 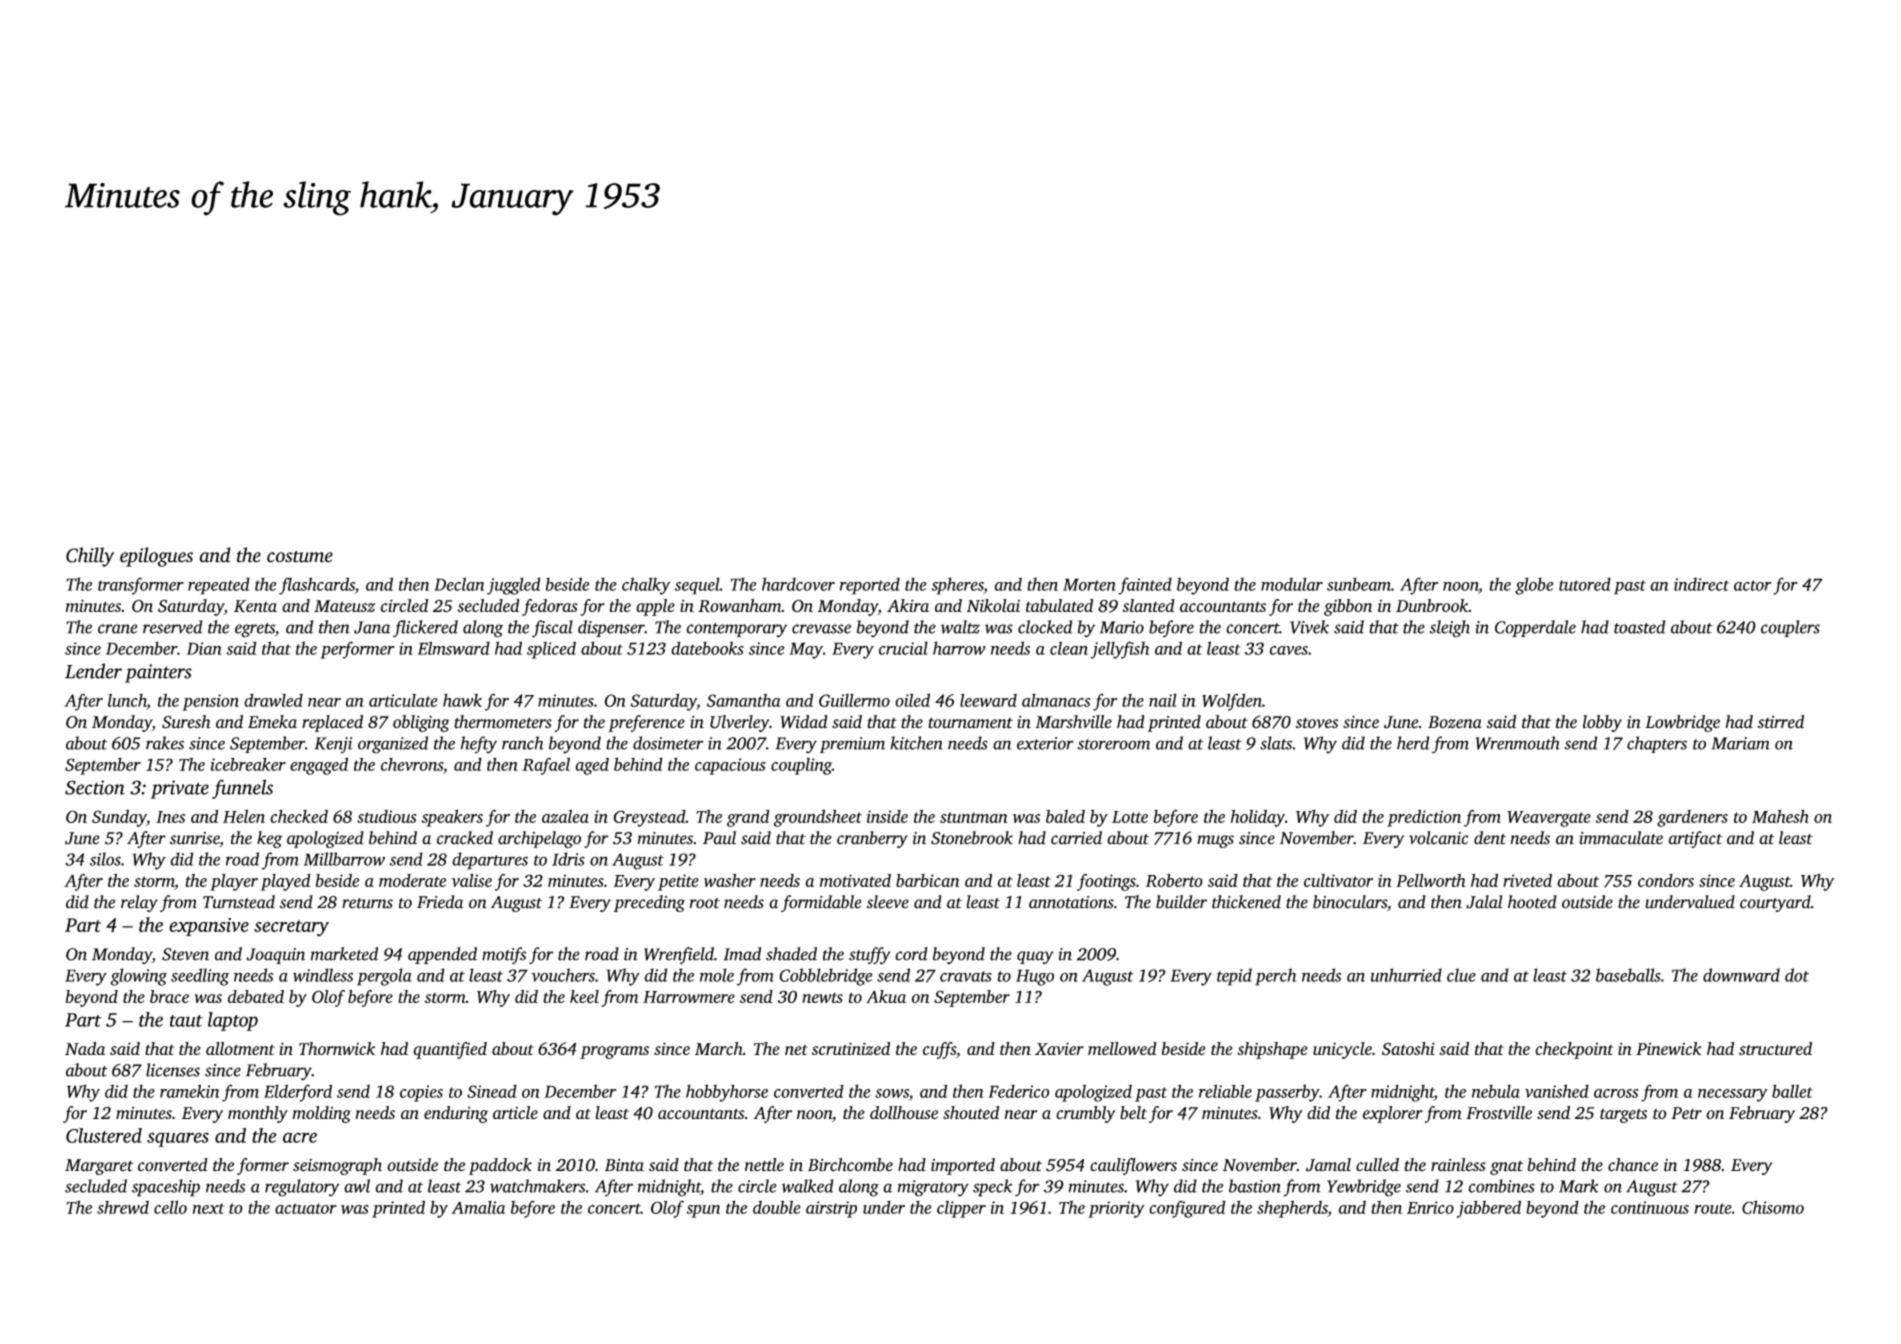 What do you see at coordinates (1752, 585) in the screenshot?
I see `actor` at bounding box center [1752, 585].
